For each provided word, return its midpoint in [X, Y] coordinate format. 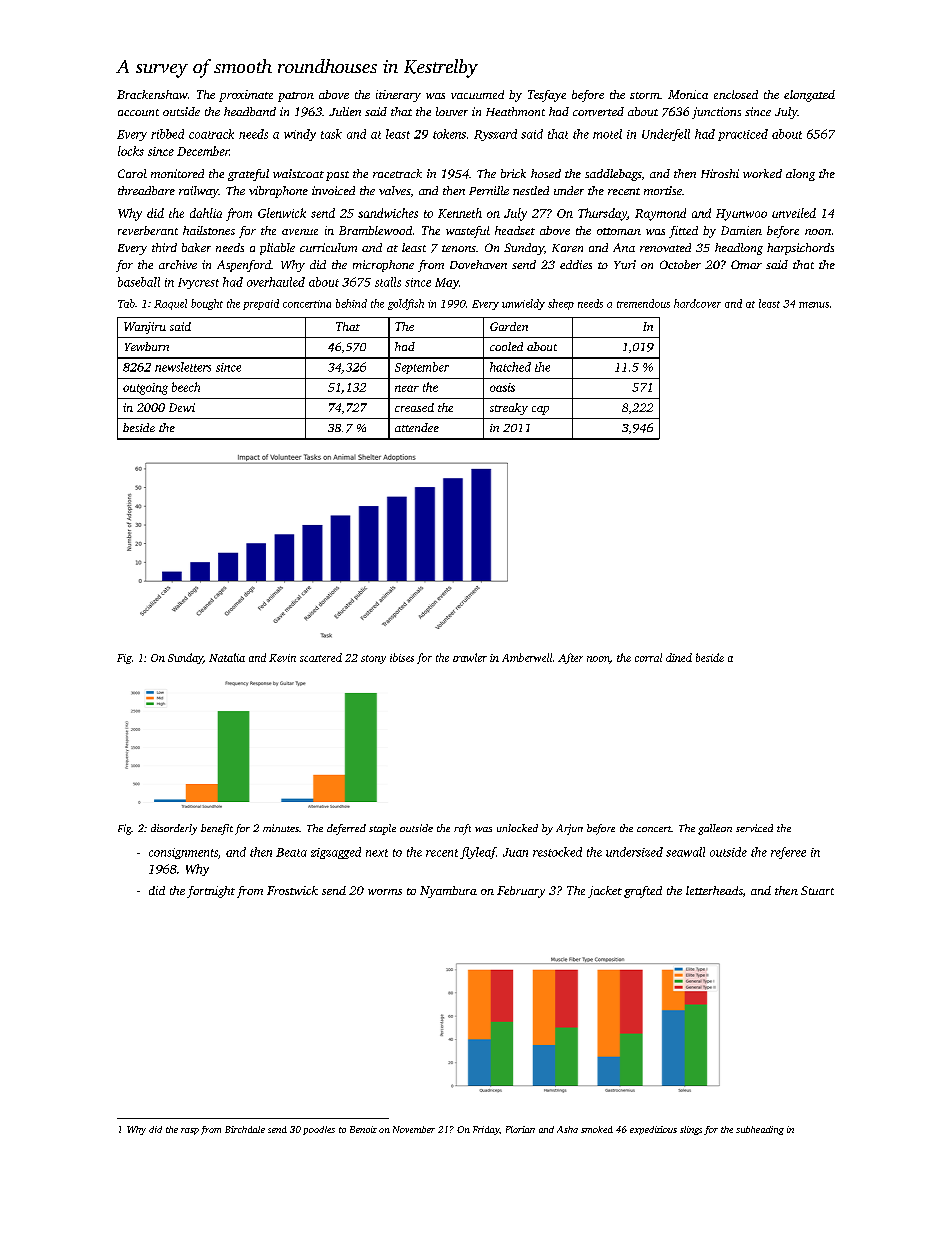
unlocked [517, 828]
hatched [510, 367]
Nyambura [448, 892]
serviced [754, 828]
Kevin [282, 658]
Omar [746, 264]
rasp [190, 1131]
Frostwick [292, 890]
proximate [246, 96]
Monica [688, 94]
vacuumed [477, 94]
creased [414, 407]
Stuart [817, 890]
